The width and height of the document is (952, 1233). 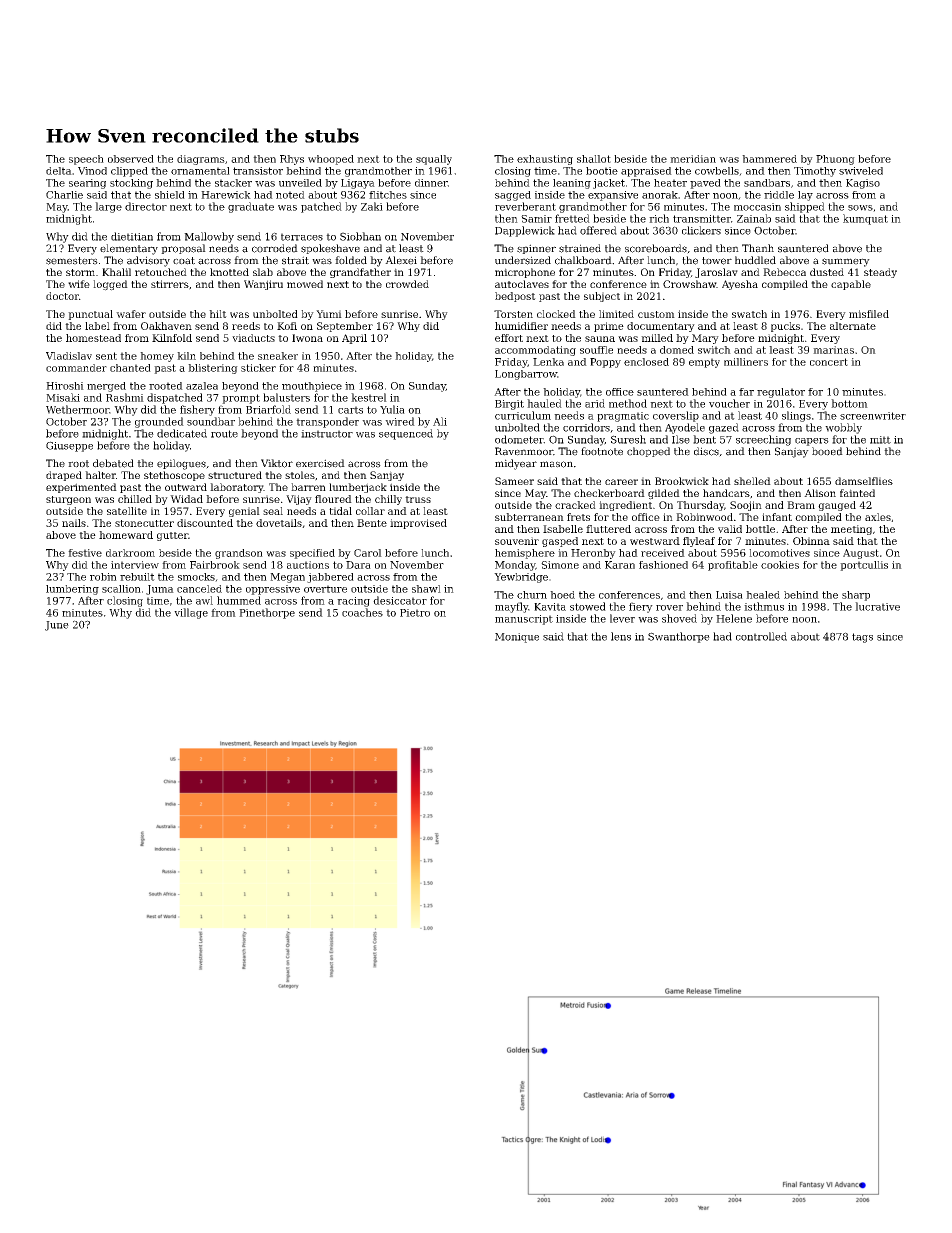 What do you see at coordinates (862, 638) in the document?
I see `tags` at bounding box center [862, 638].
